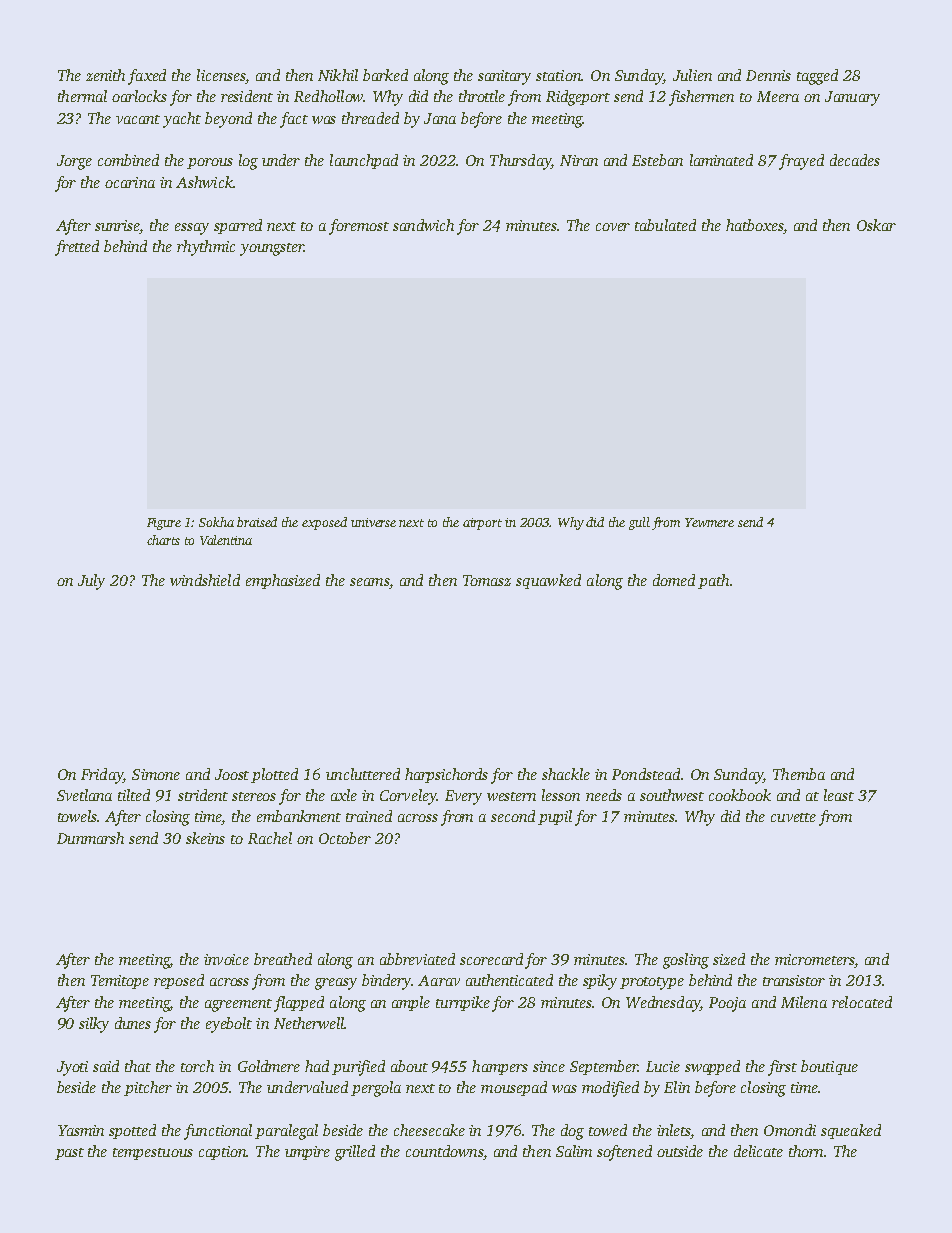 The width and height of the page is (952, 1233). Describe the element at coordinates (709, 522) in the page. I see `Yewmere` at that location.
